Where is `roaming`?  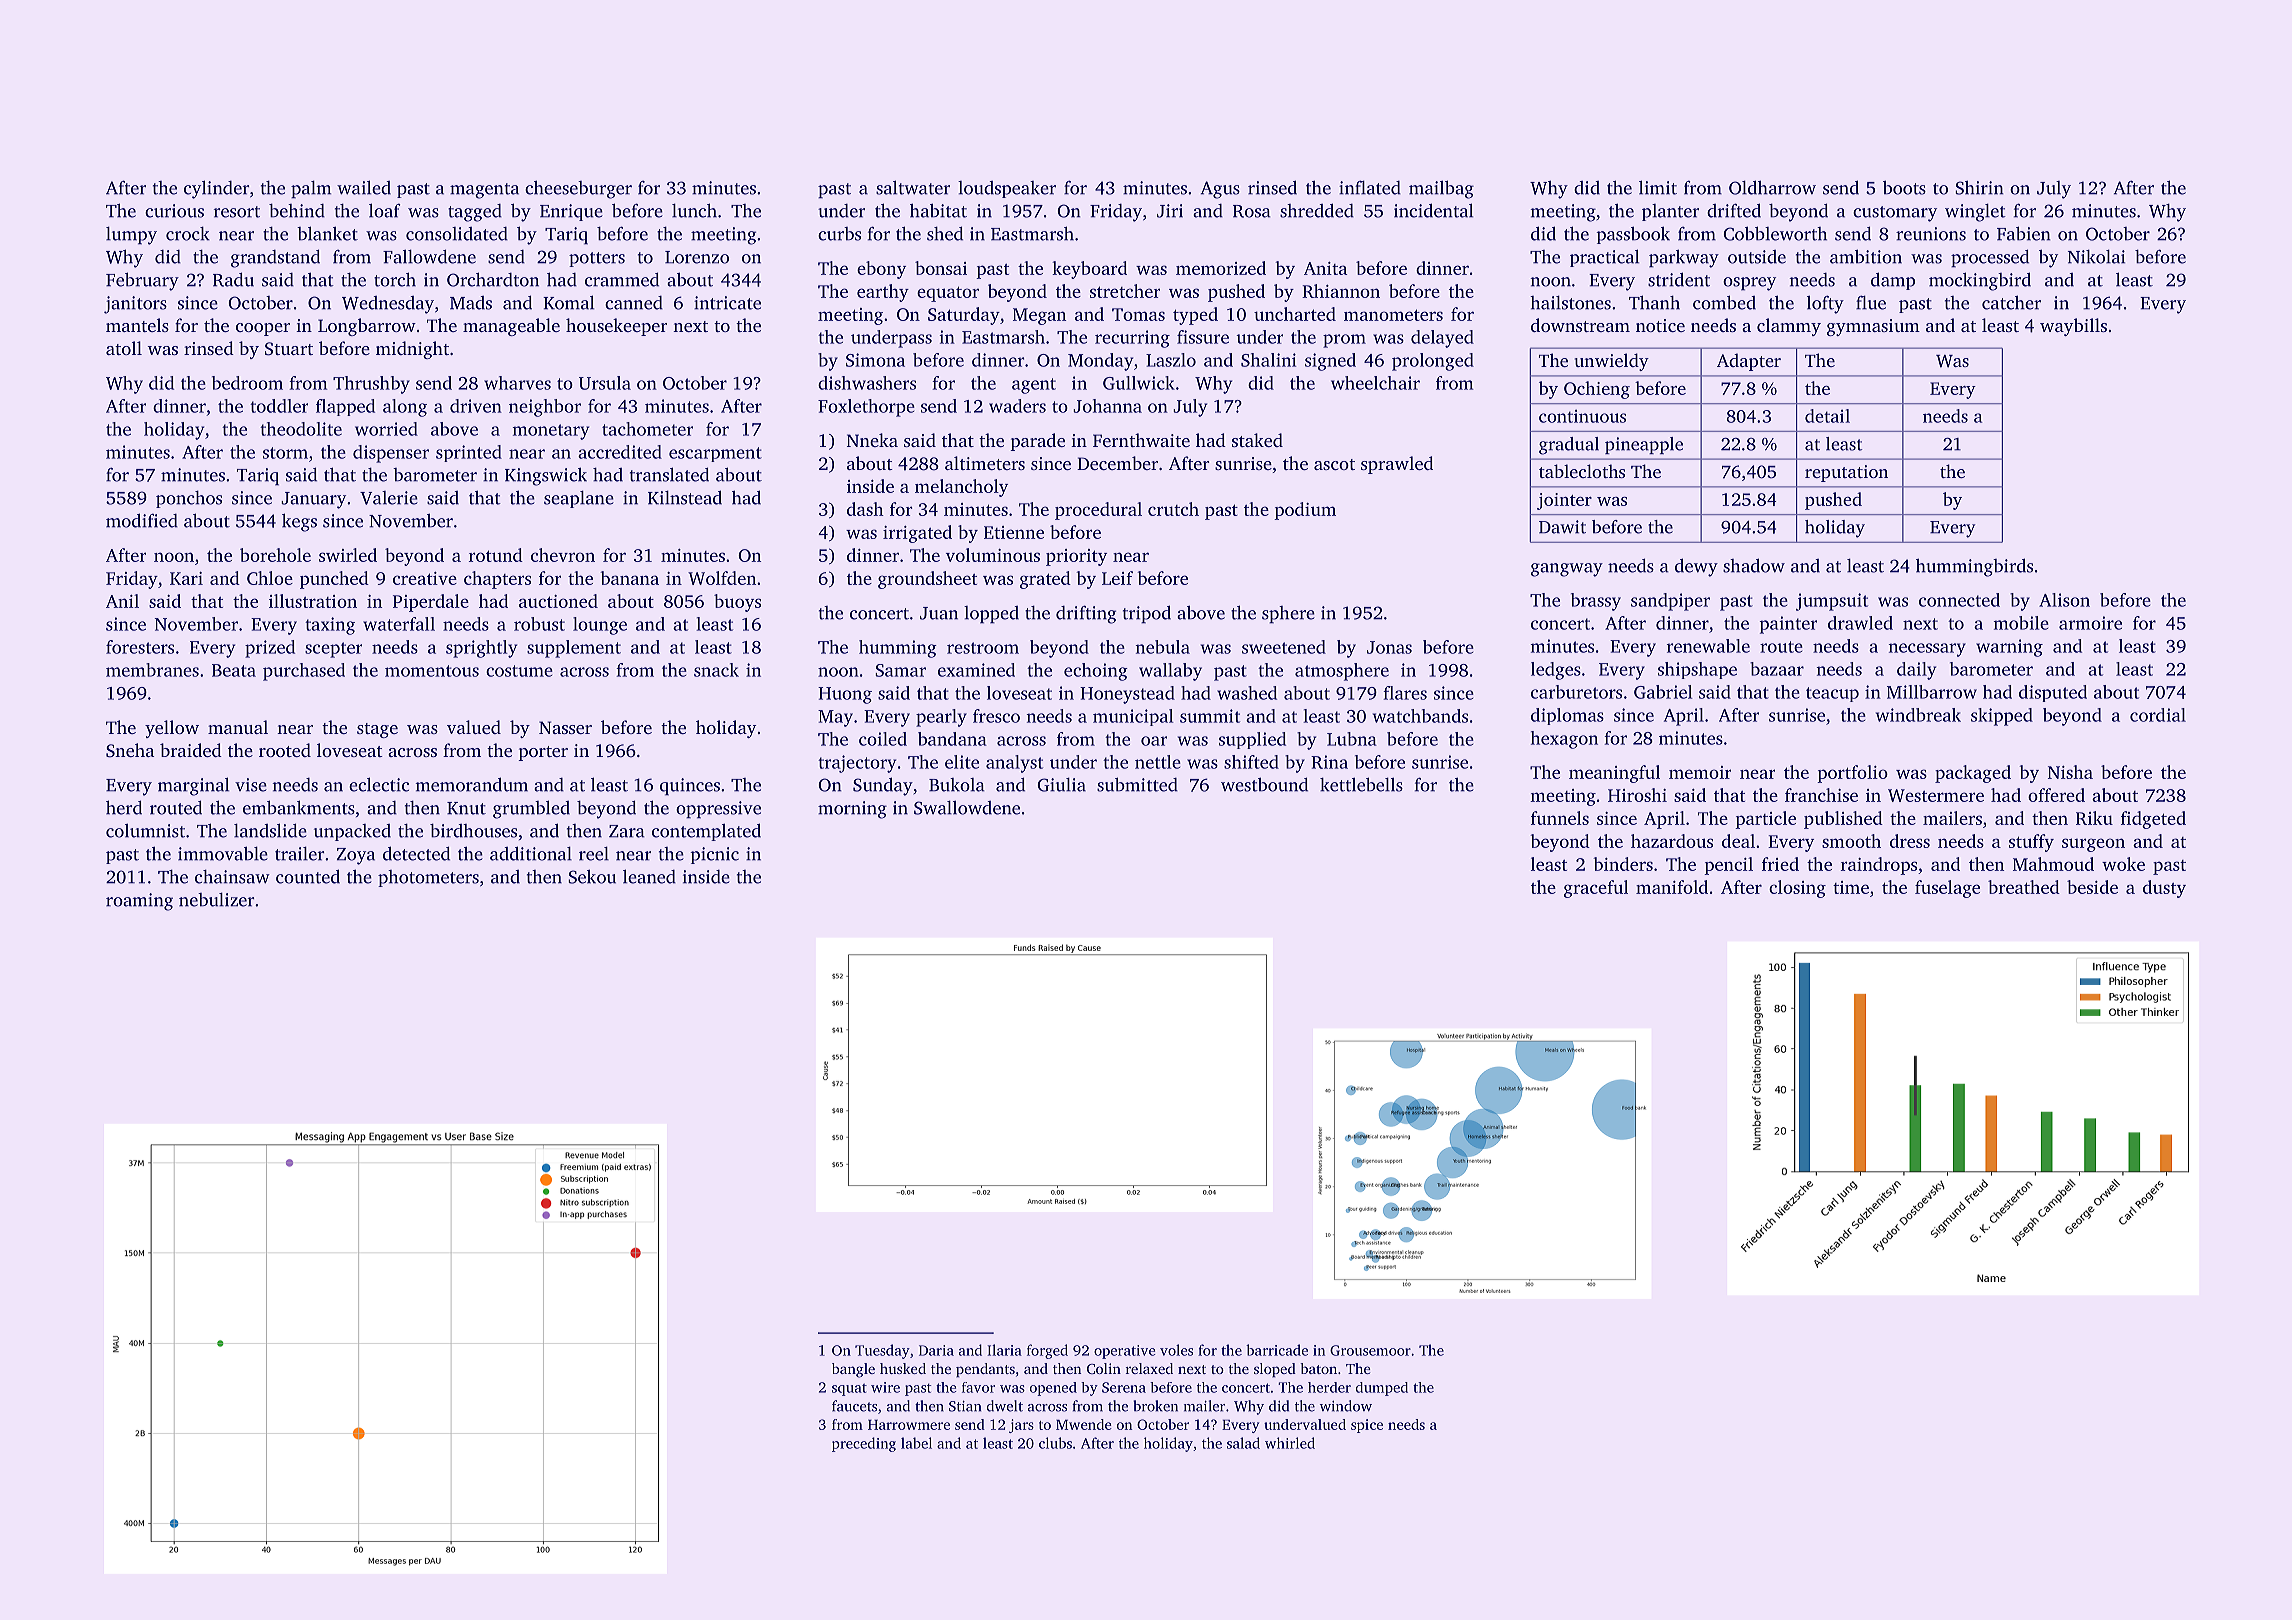
roaming is located at coordinates (139, 902).
